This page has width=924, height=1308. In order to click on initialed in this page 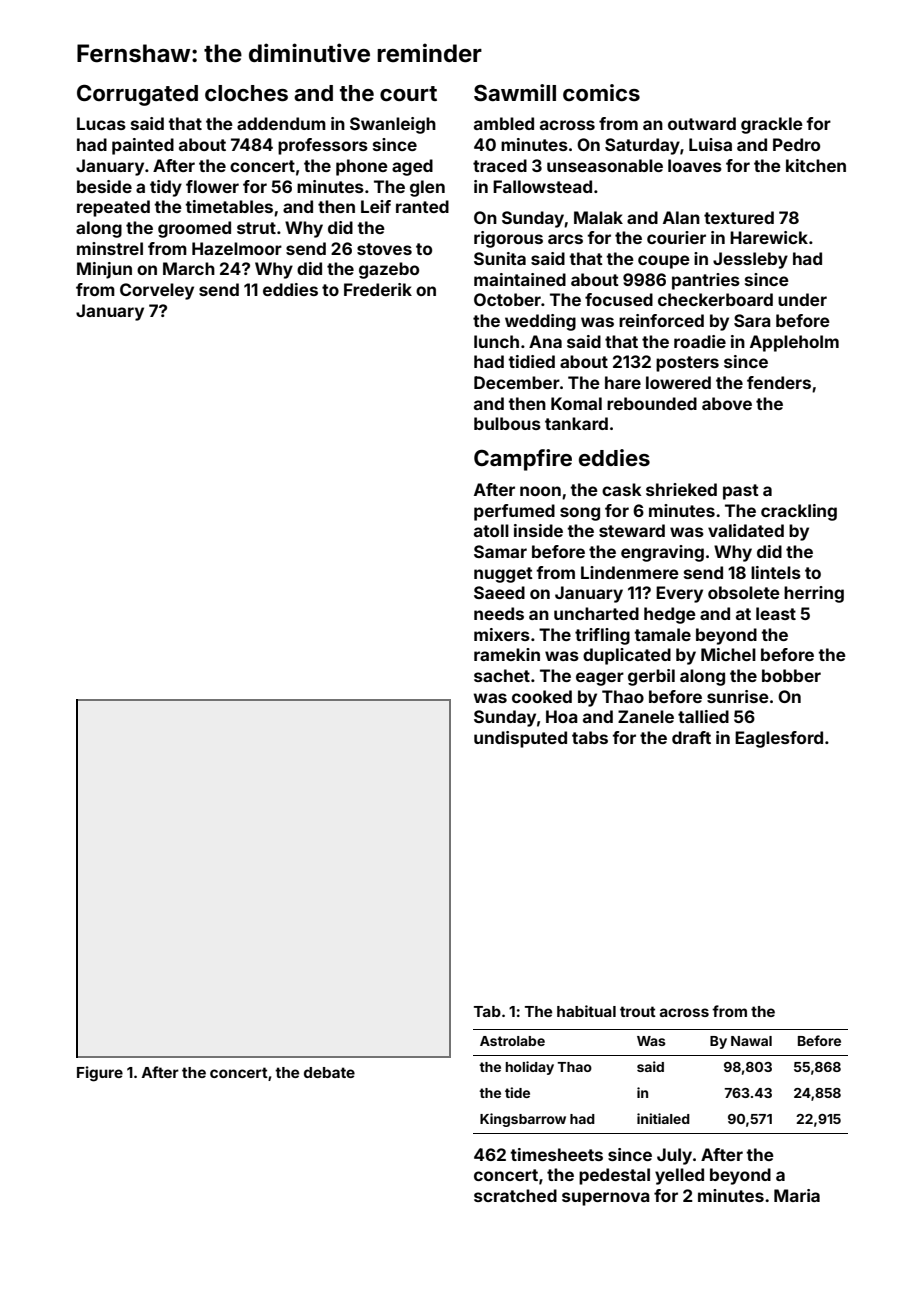, I will do `click(663, 1118)`.
